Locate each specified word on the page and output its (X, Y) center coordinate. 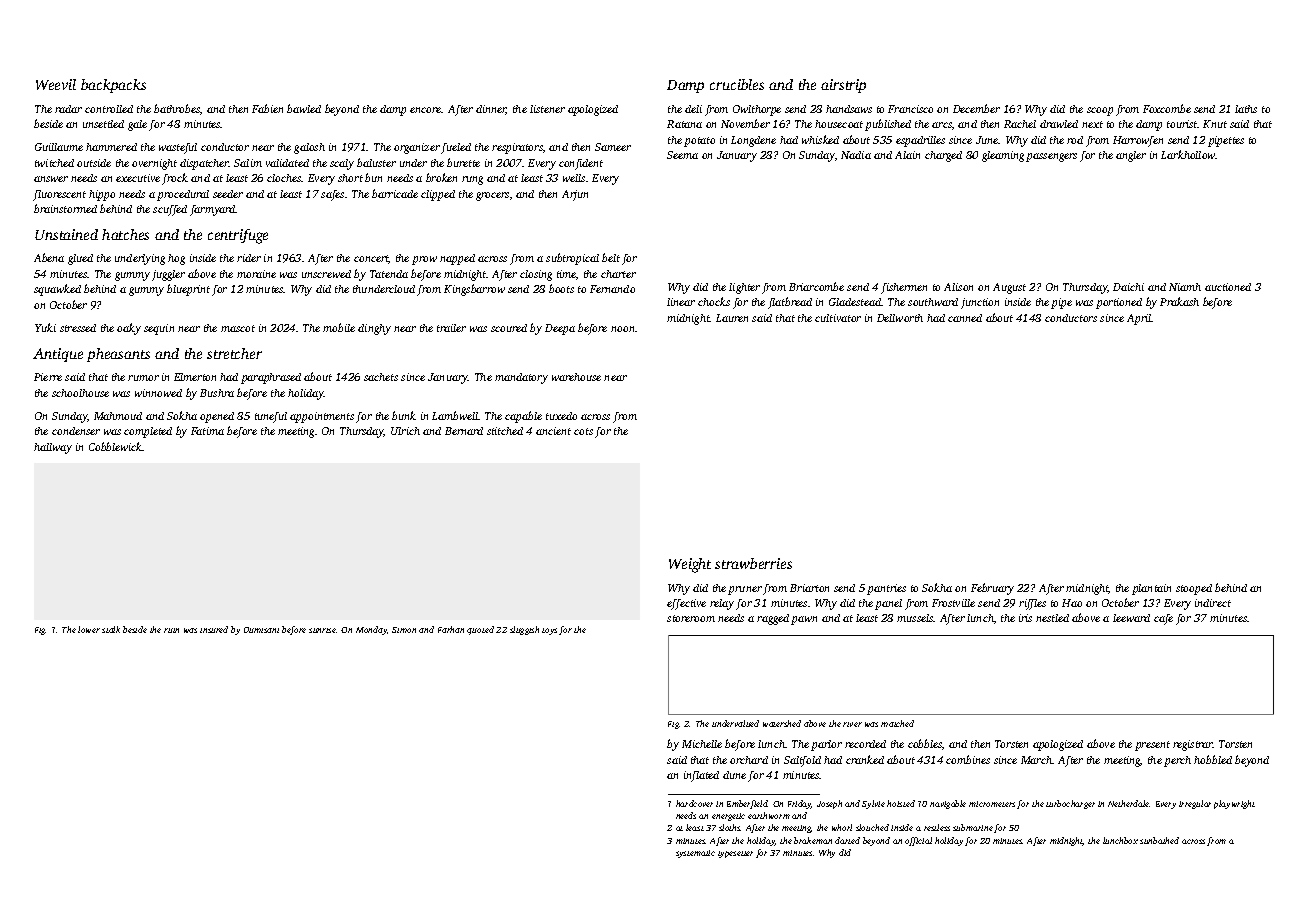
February (992, 589)
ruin (171, 630)
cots (583, 431)
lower (89, 629)
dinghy (374, 329)
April (1139, 319)
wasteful (178, 148)
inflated (701, 776)
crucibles (737, 84)
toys (549, 631)
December (976, 108)
